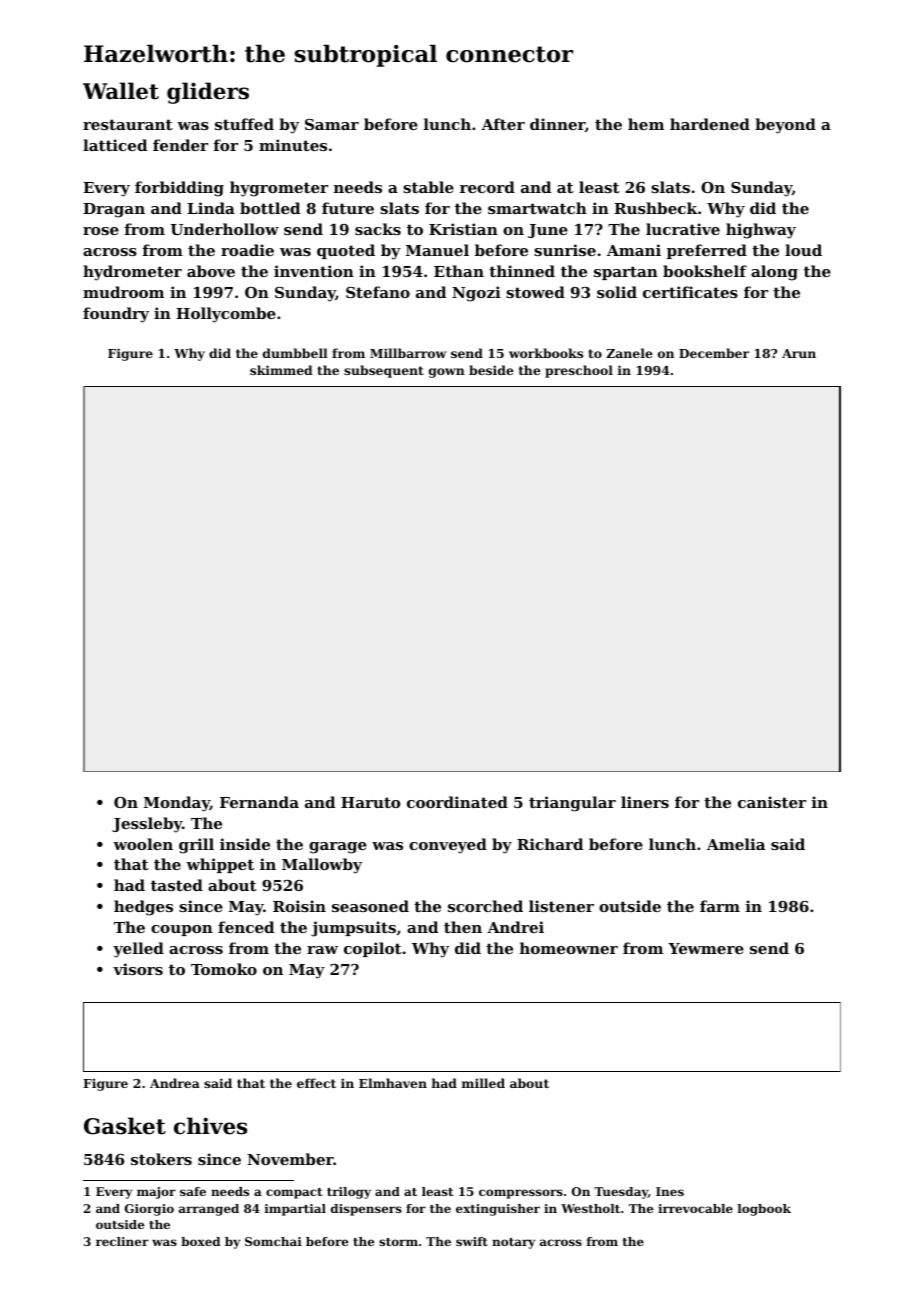 The width and height of the screenshot is (924, 1308). I want to click on beyond, so click(785, 126).
